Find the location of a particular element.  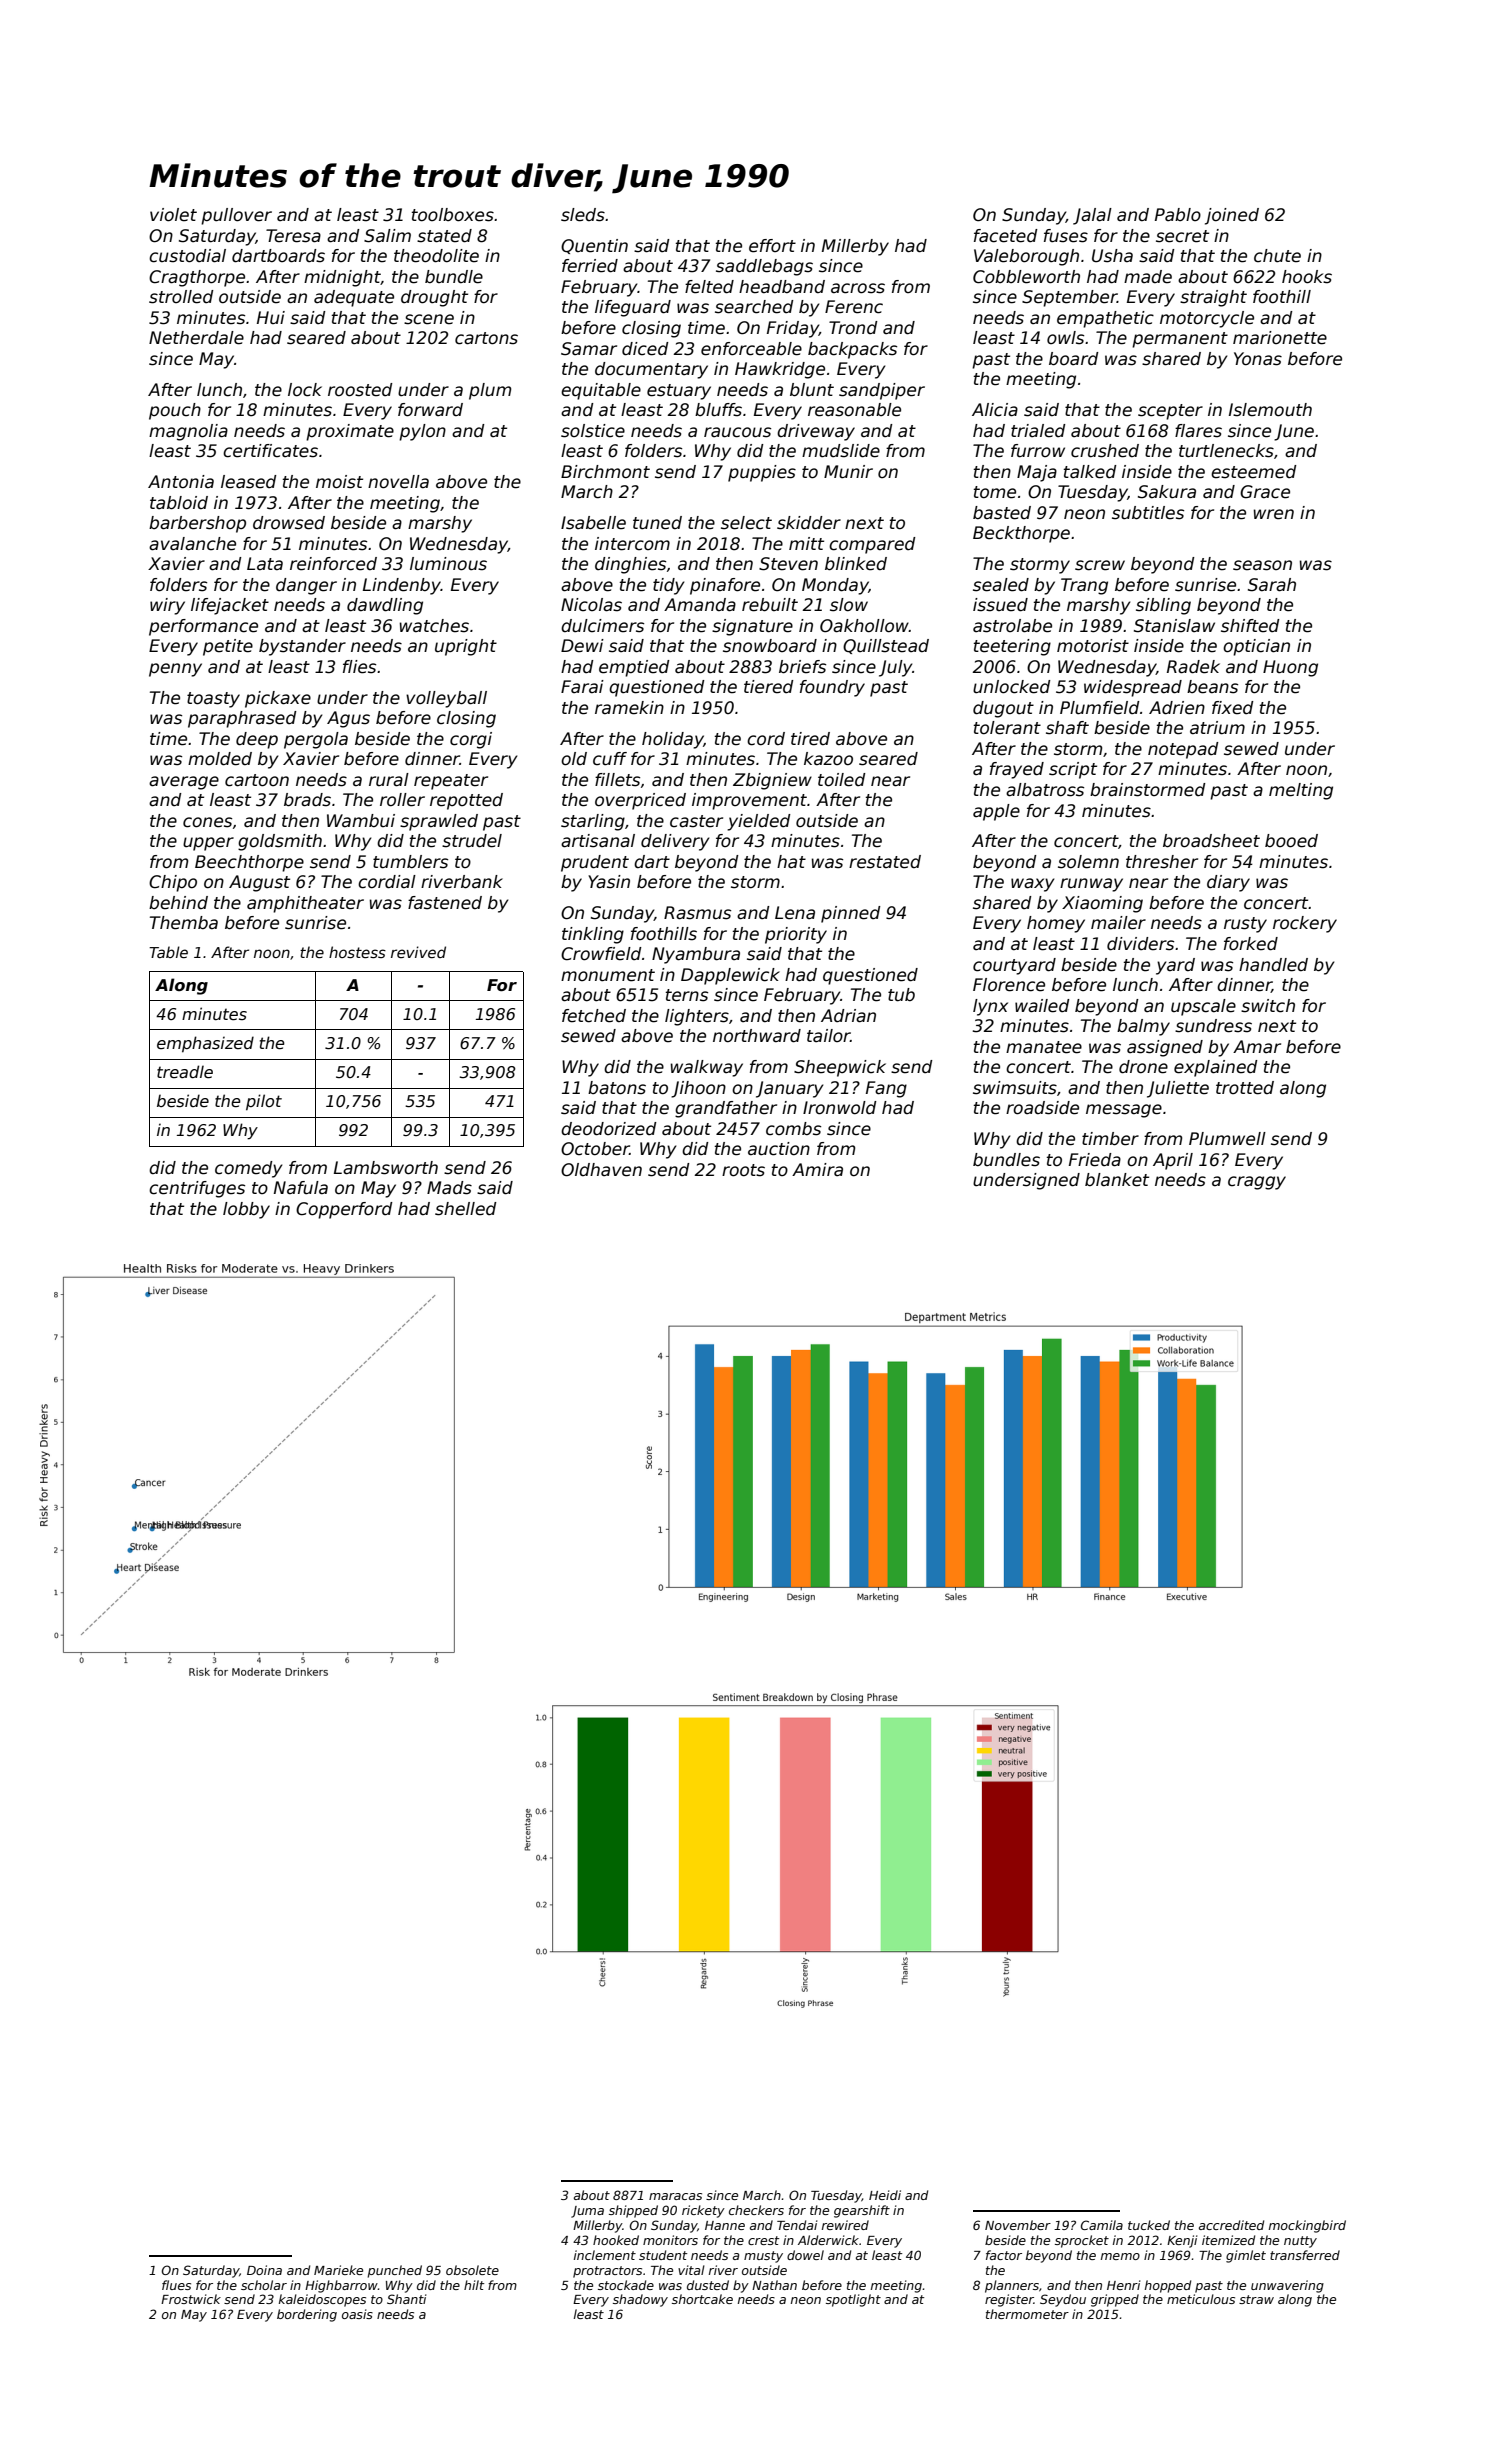

danger is located at coordinates (306, 586).
